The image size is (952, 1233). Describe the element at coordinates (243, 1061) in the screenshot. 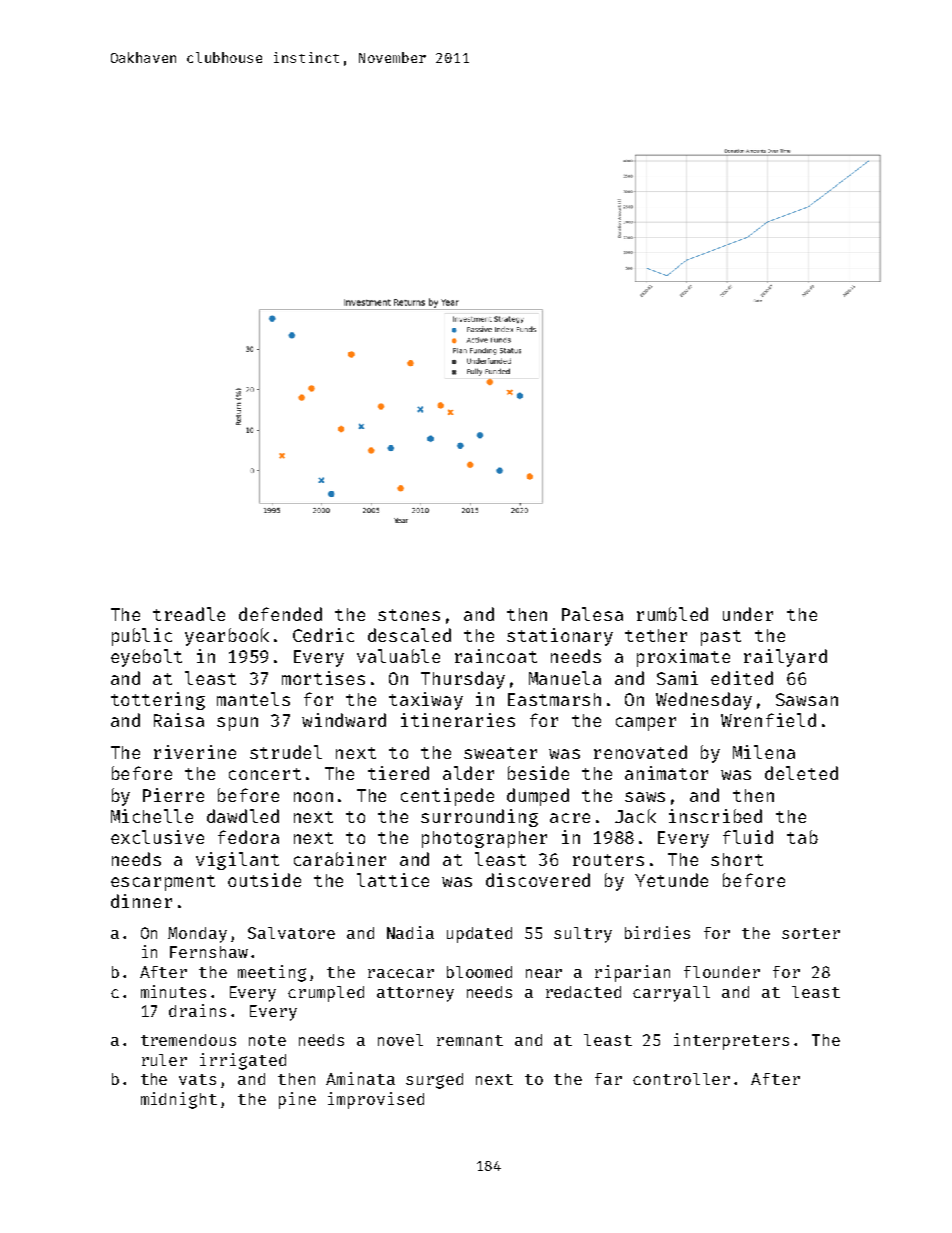

I see `irrigated` at that location.
